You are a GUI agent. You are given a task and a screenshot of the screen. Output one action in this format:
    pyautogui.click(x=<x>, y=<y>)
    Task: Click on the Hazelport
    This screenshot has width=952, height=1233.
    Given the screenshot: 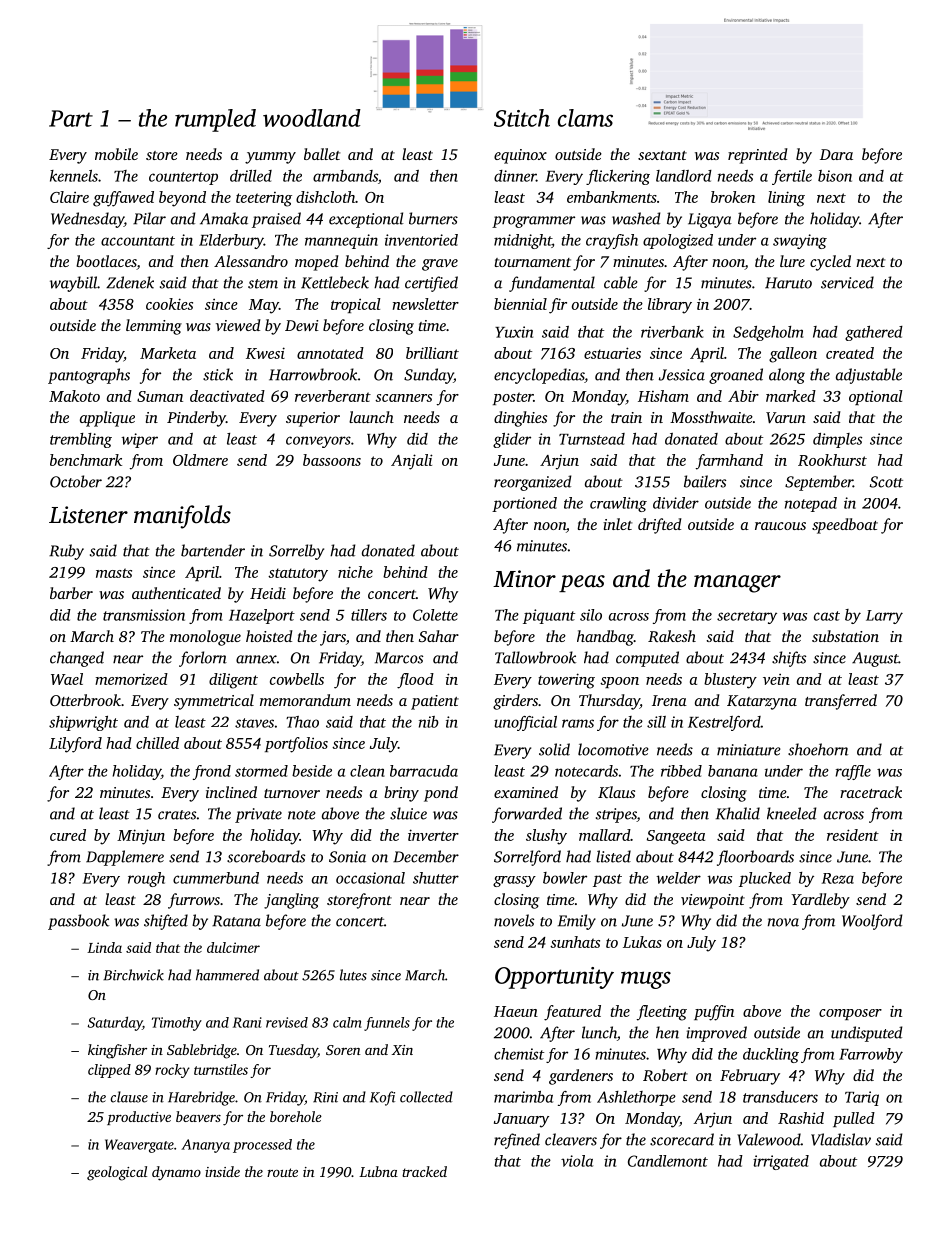 What is the action you would take?
    pyautogui.click(x=262, y=616)
